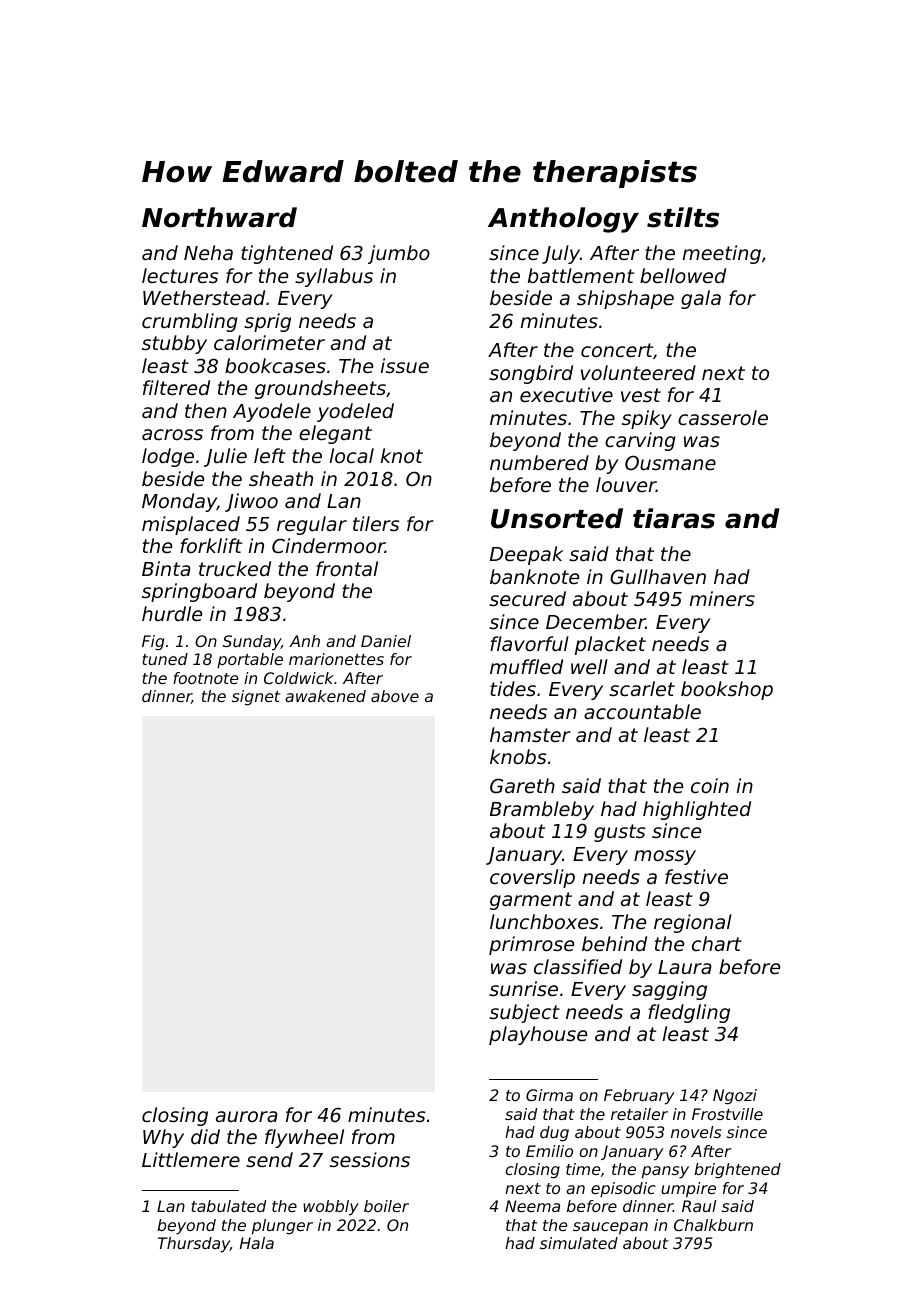 Image resolution: width=924 pixels, height=1311 pixels. Describe the element at coordinates (526, 555) in the page. I see `Deepak` at that location.
